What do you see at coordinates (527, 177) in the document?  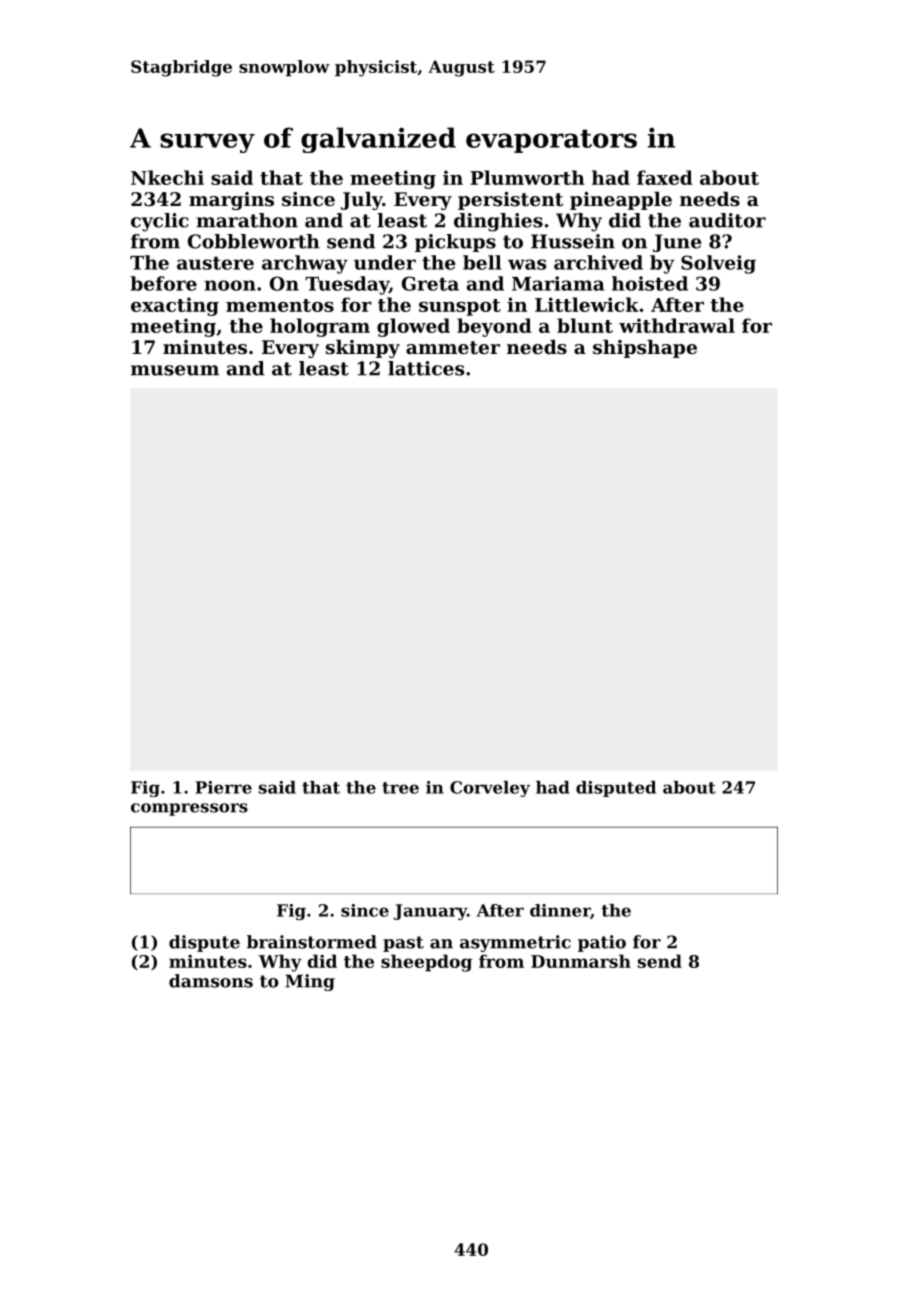 I see `Plumworth` at bounding box center [527, 177].
